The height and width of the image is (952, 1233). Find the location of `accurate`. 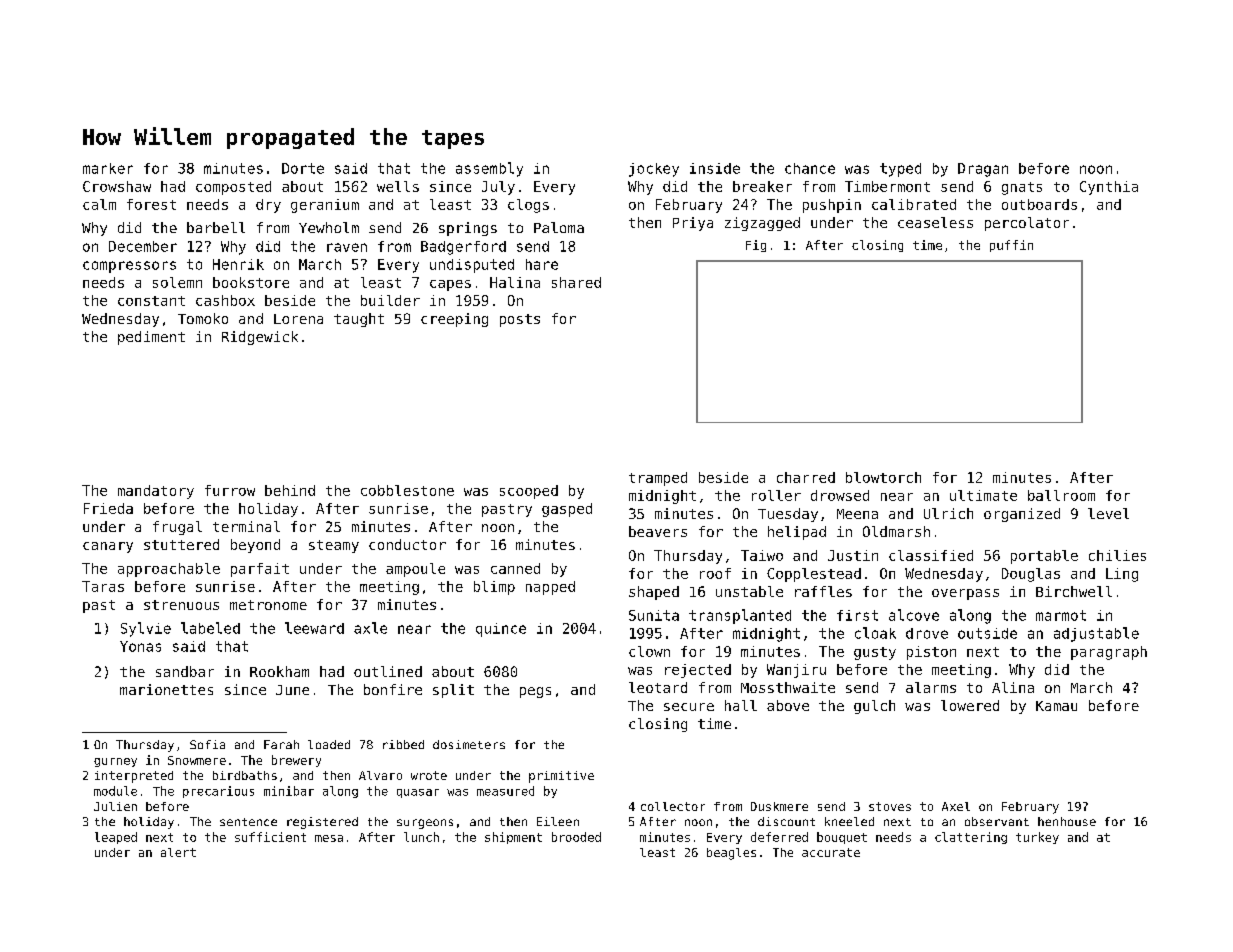

accurate is located at coordinates (831, 852).
